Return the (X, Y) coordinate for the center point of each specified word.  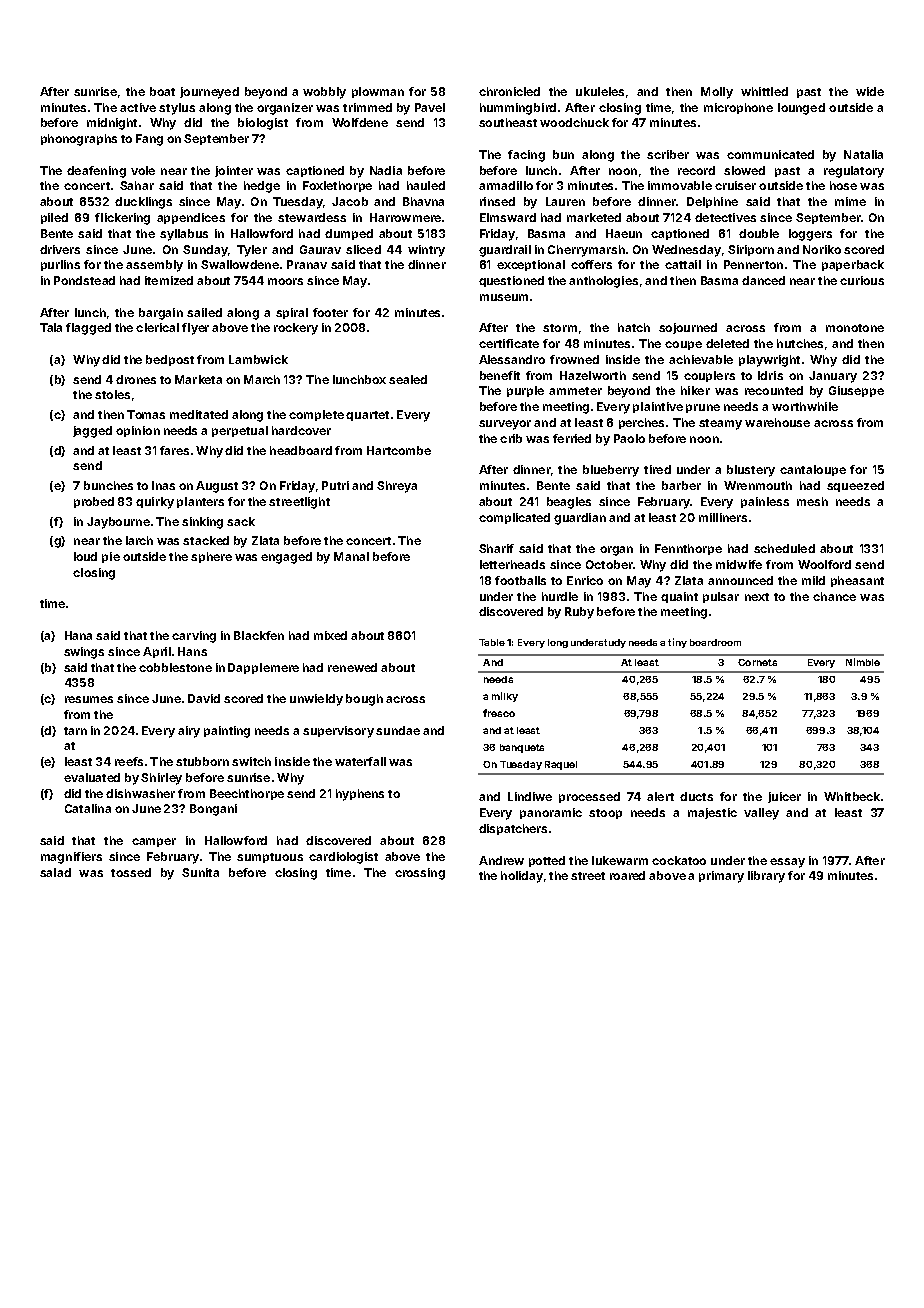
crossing (420, 874)
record (696, 170)
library (766, 877)
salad (55, 872)
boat (162, 91)
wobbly (324, 93)
